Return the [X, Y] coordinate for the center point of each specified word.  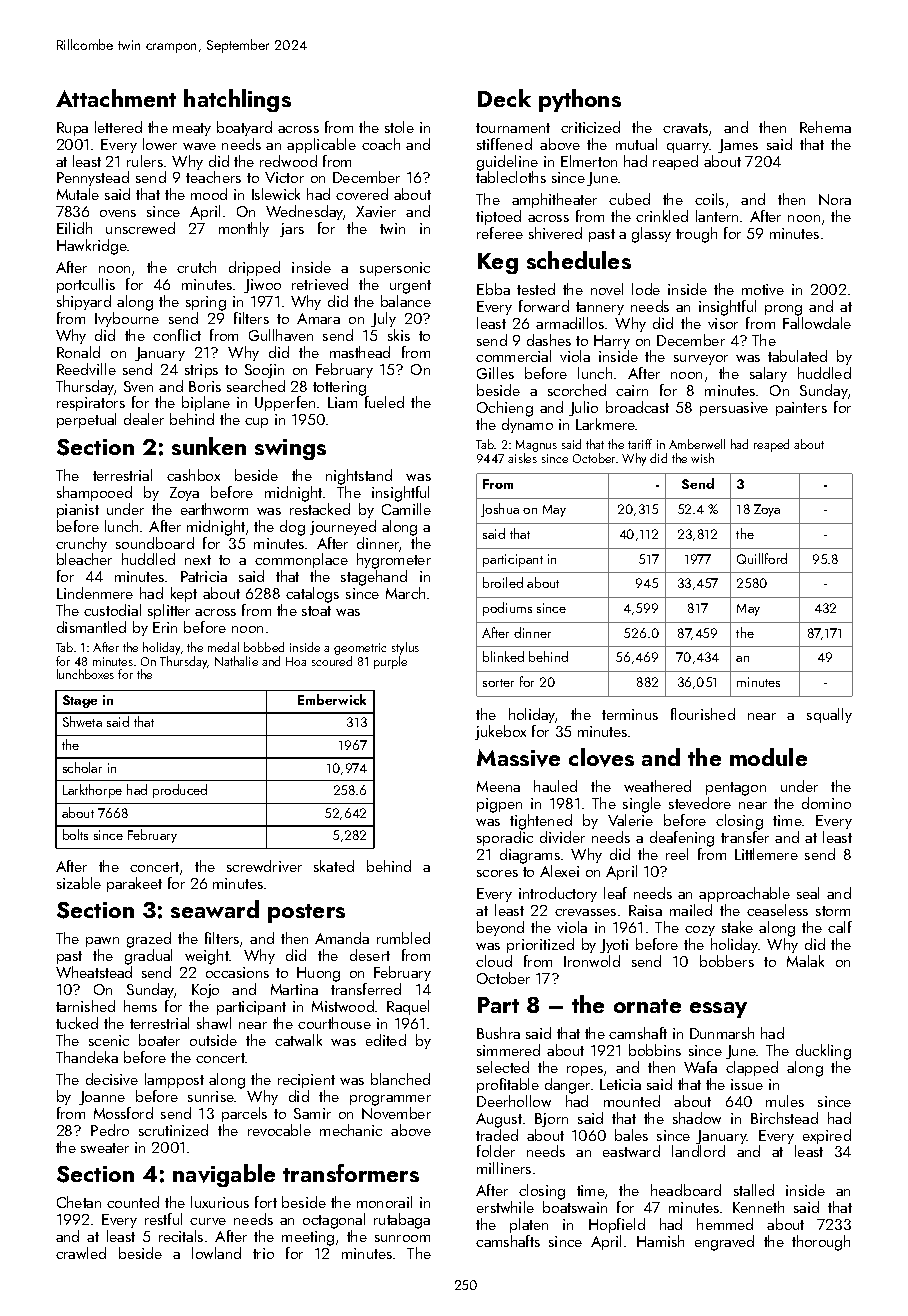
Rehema [825, 127]
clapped [752, 1068]
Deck [504, 98]
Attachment [116, 98]
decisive [112, 1079]
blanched [400, 1079]
